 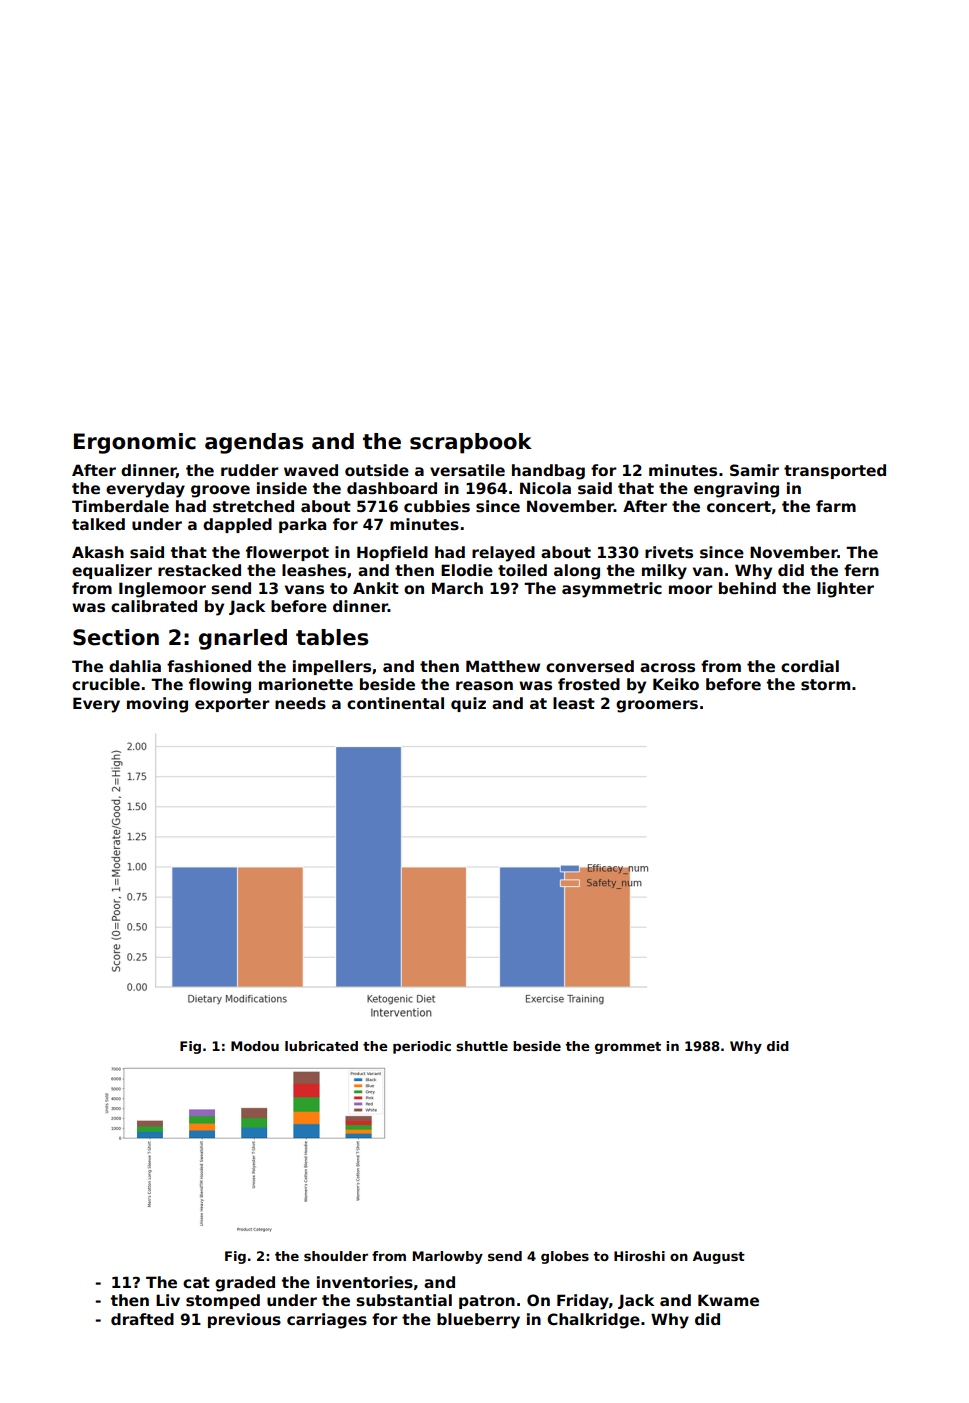 I want to click on lubricated, so click(x=321, y=1046).
